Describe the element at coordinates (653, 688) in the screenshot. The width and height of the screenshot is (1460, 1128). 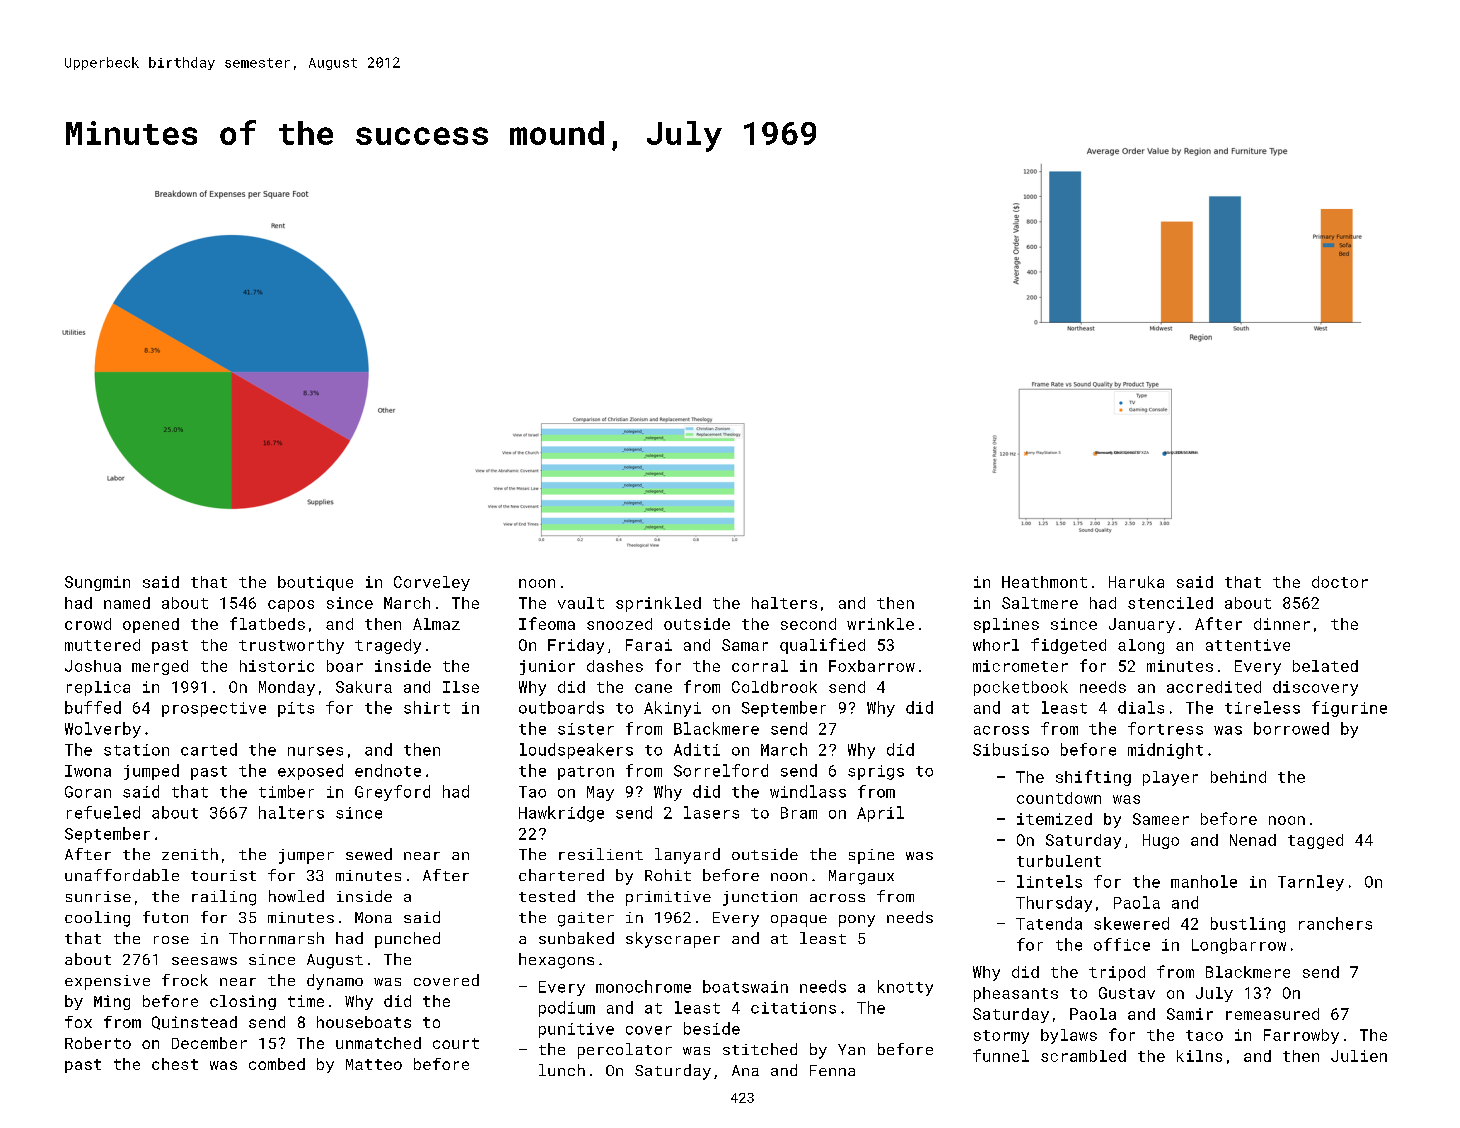
I see `cane` at that location.
